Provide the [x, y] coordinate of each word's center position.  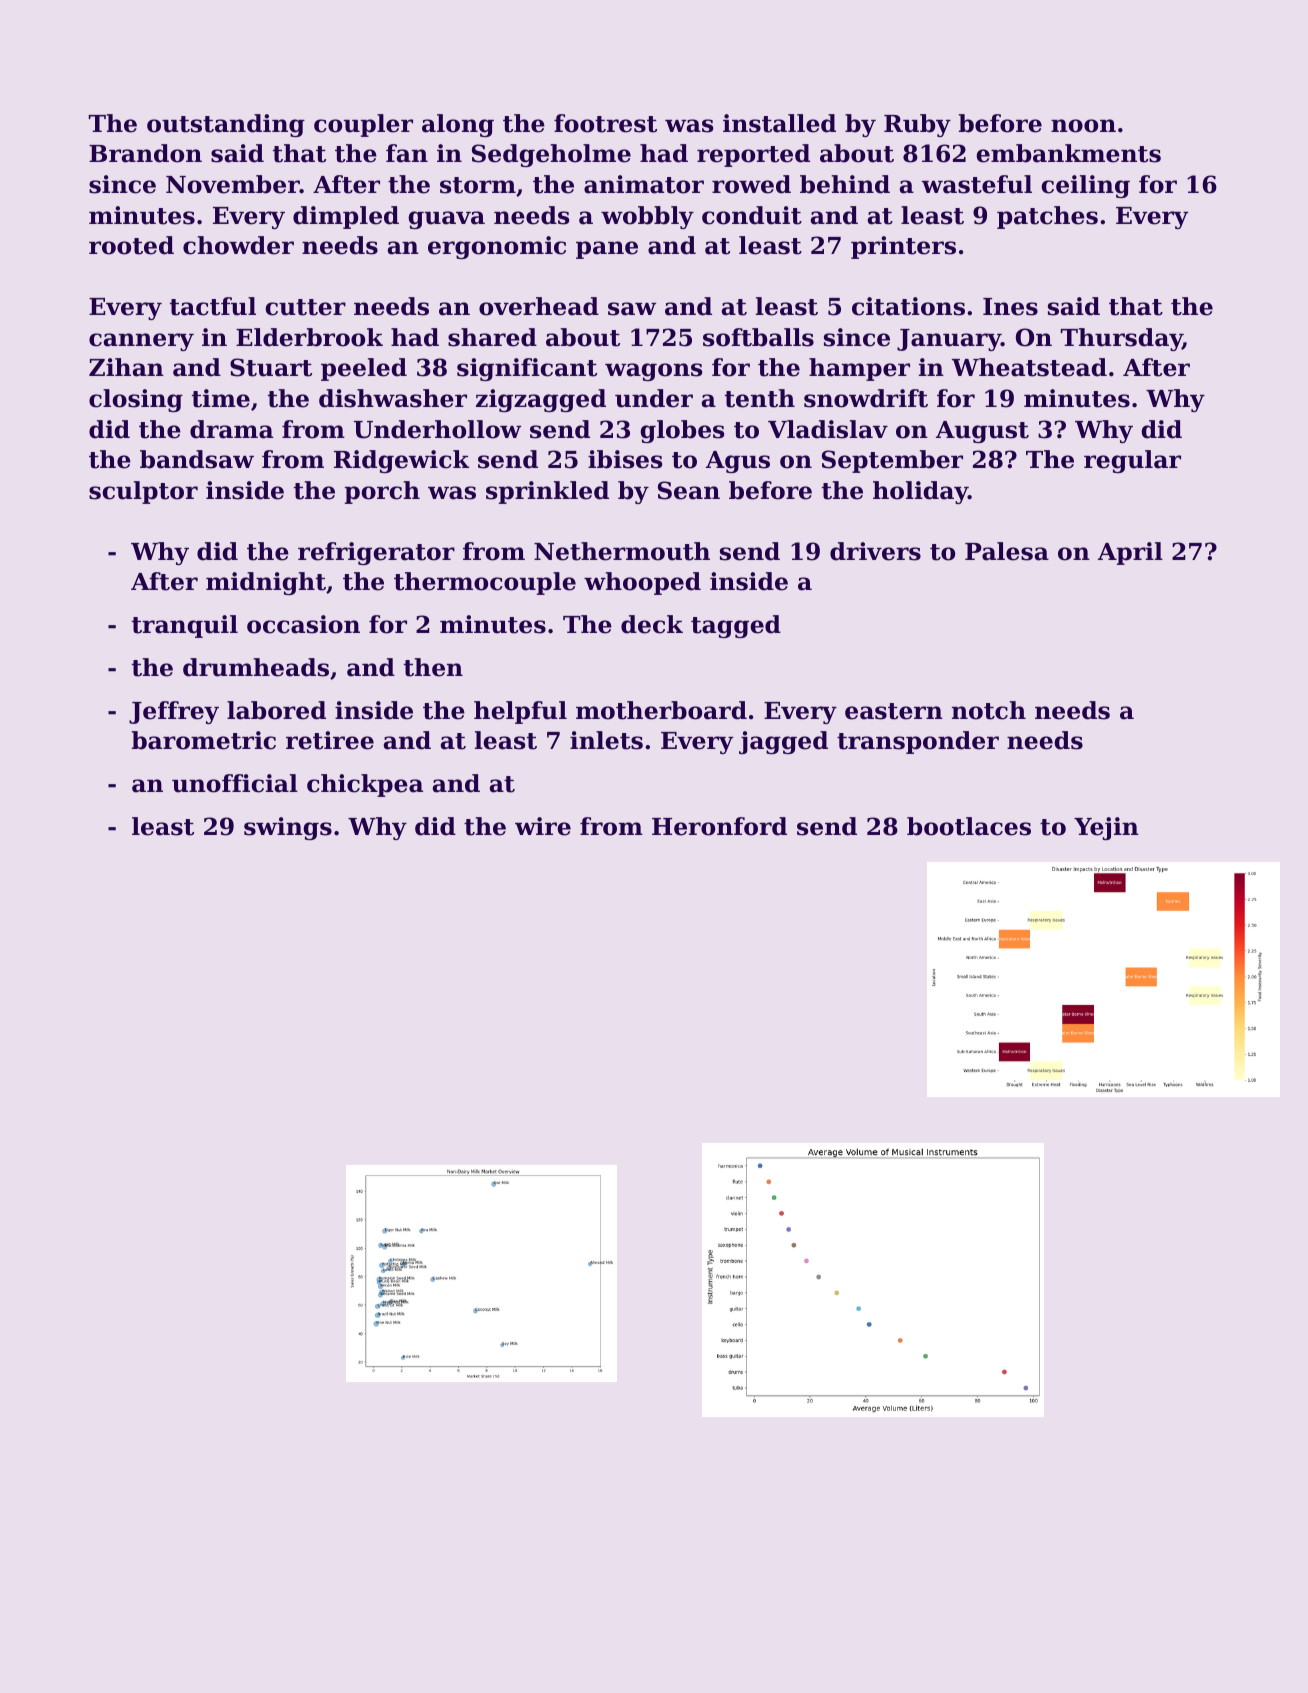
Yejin [1106, 828]
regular [1132, 461]
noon [1083, 126]
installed [779, 123]
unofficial [235, 783]
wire [543, 826]
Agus [738, 462]
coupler [363, 125]
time [221, 398]
